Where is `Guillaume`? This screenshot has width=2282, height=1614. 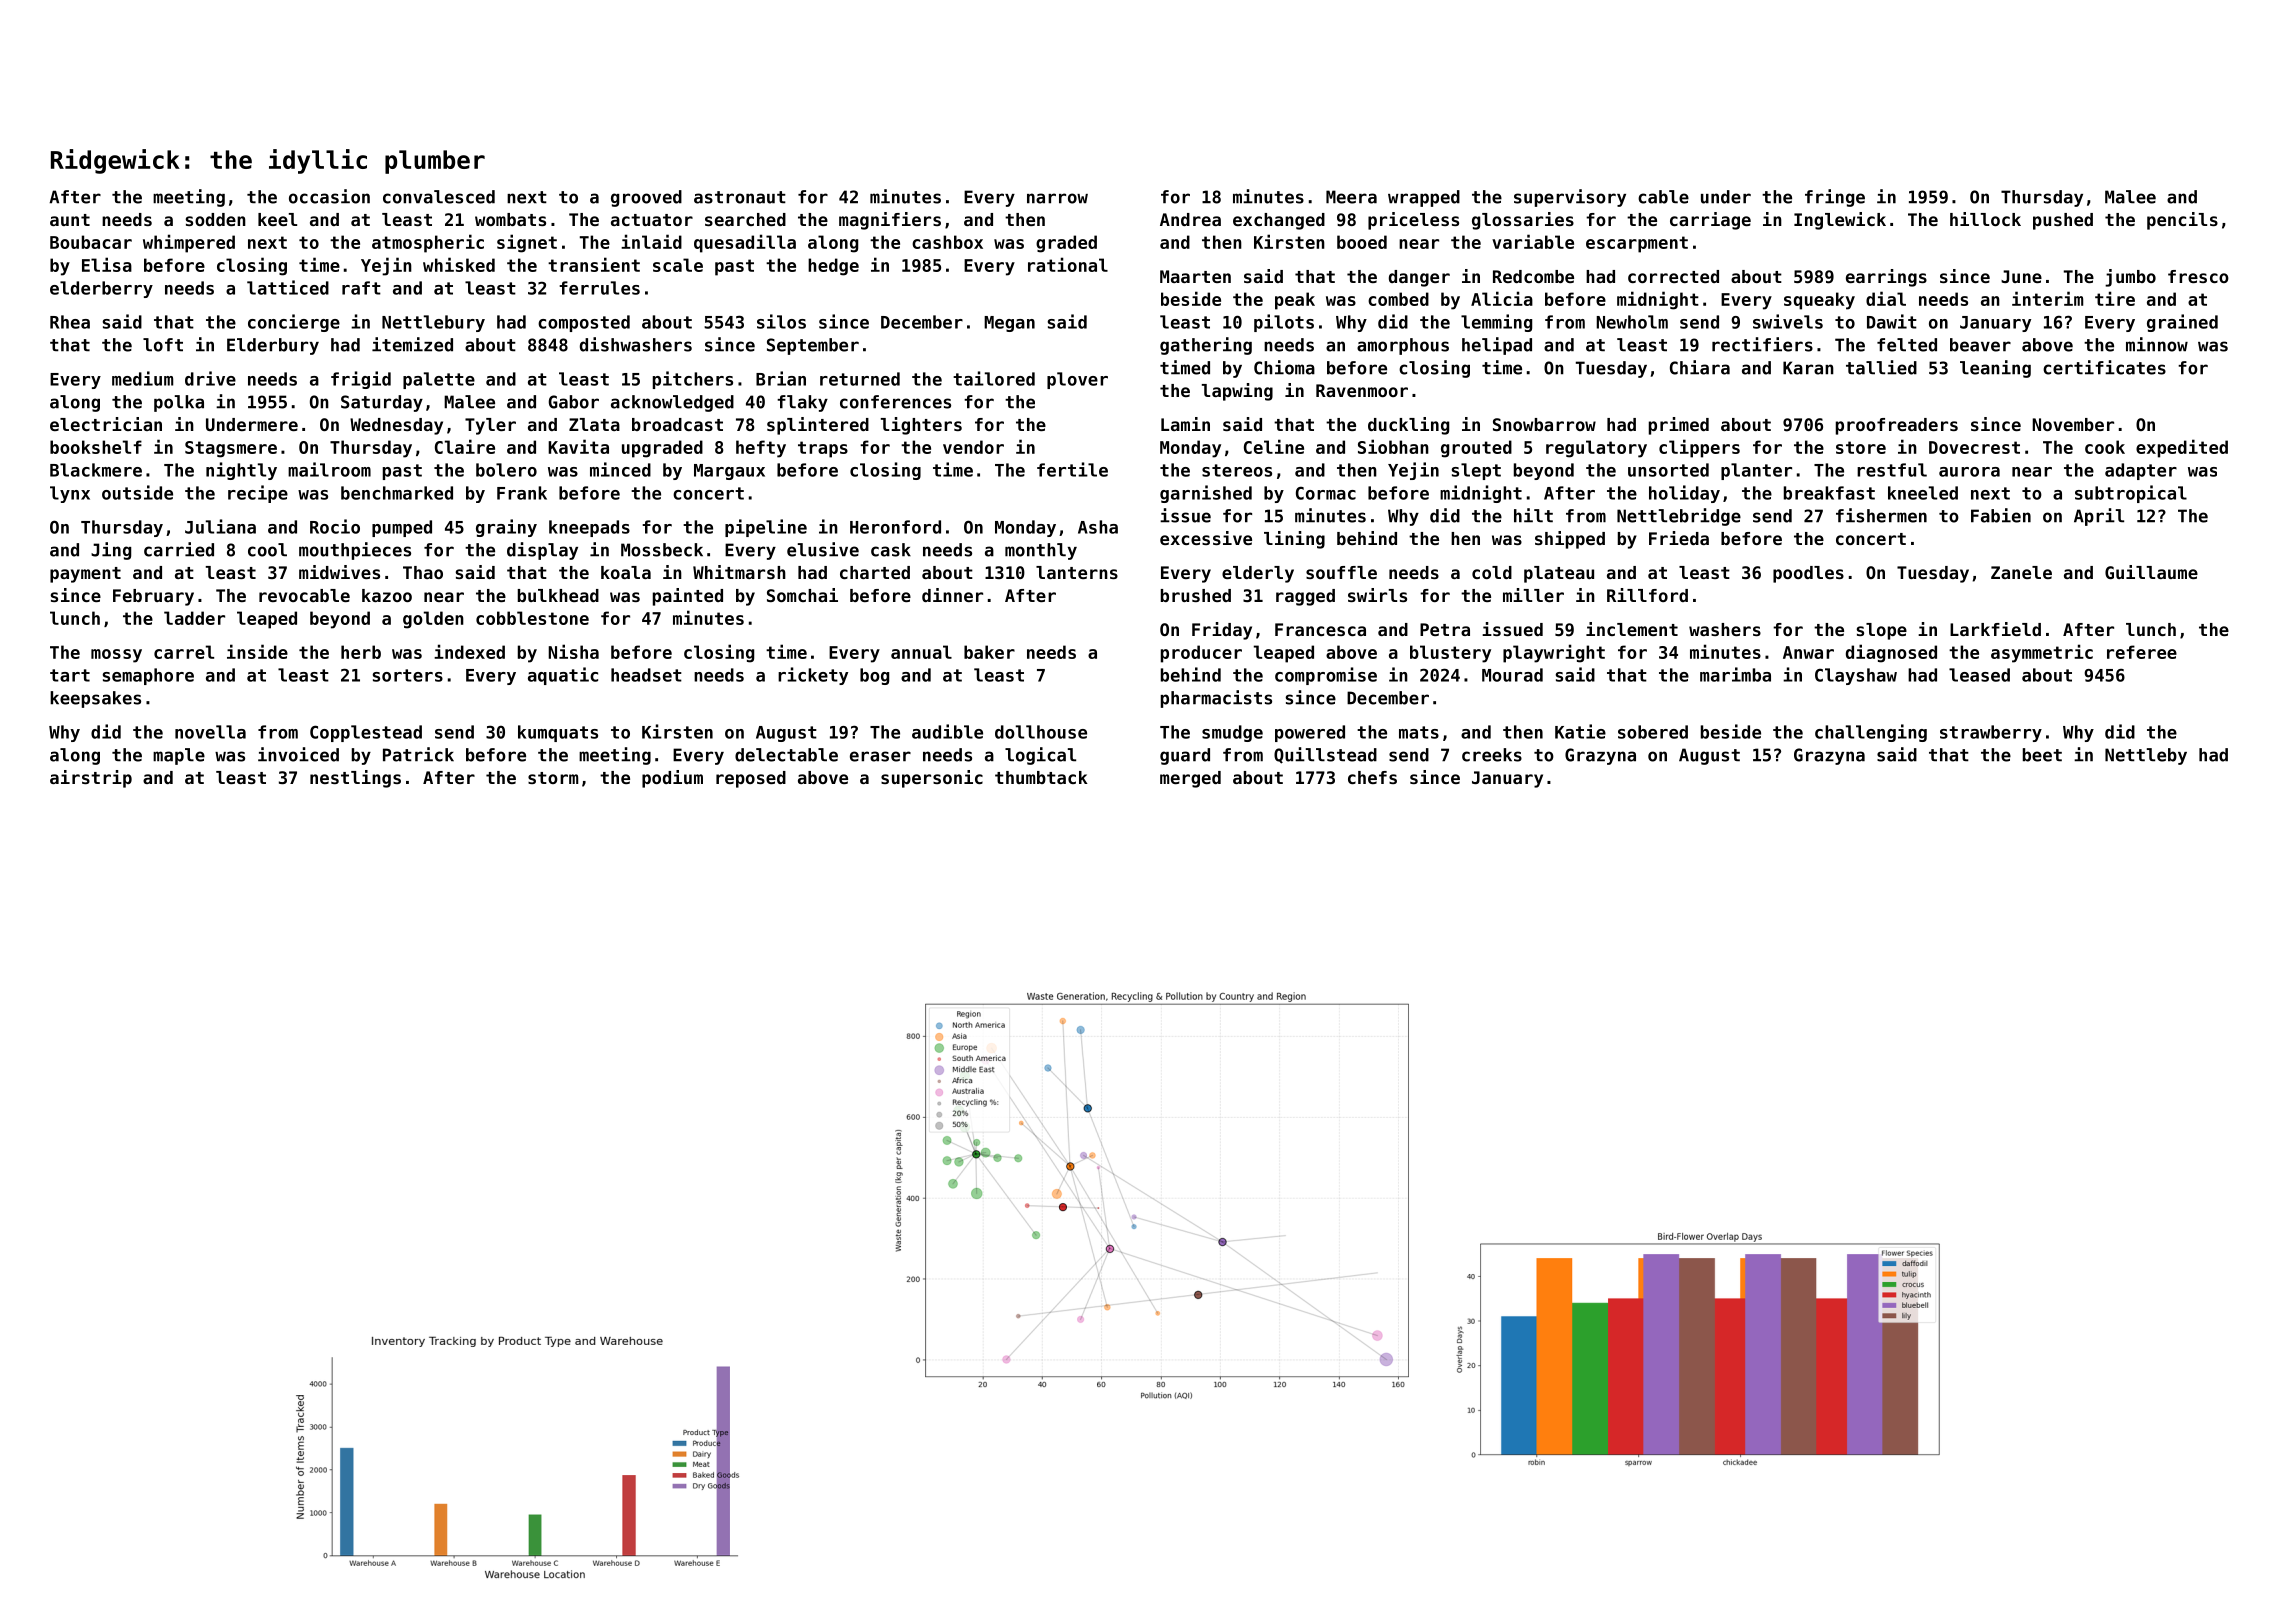 Guillaume is located at coordinates (2151, 572).
